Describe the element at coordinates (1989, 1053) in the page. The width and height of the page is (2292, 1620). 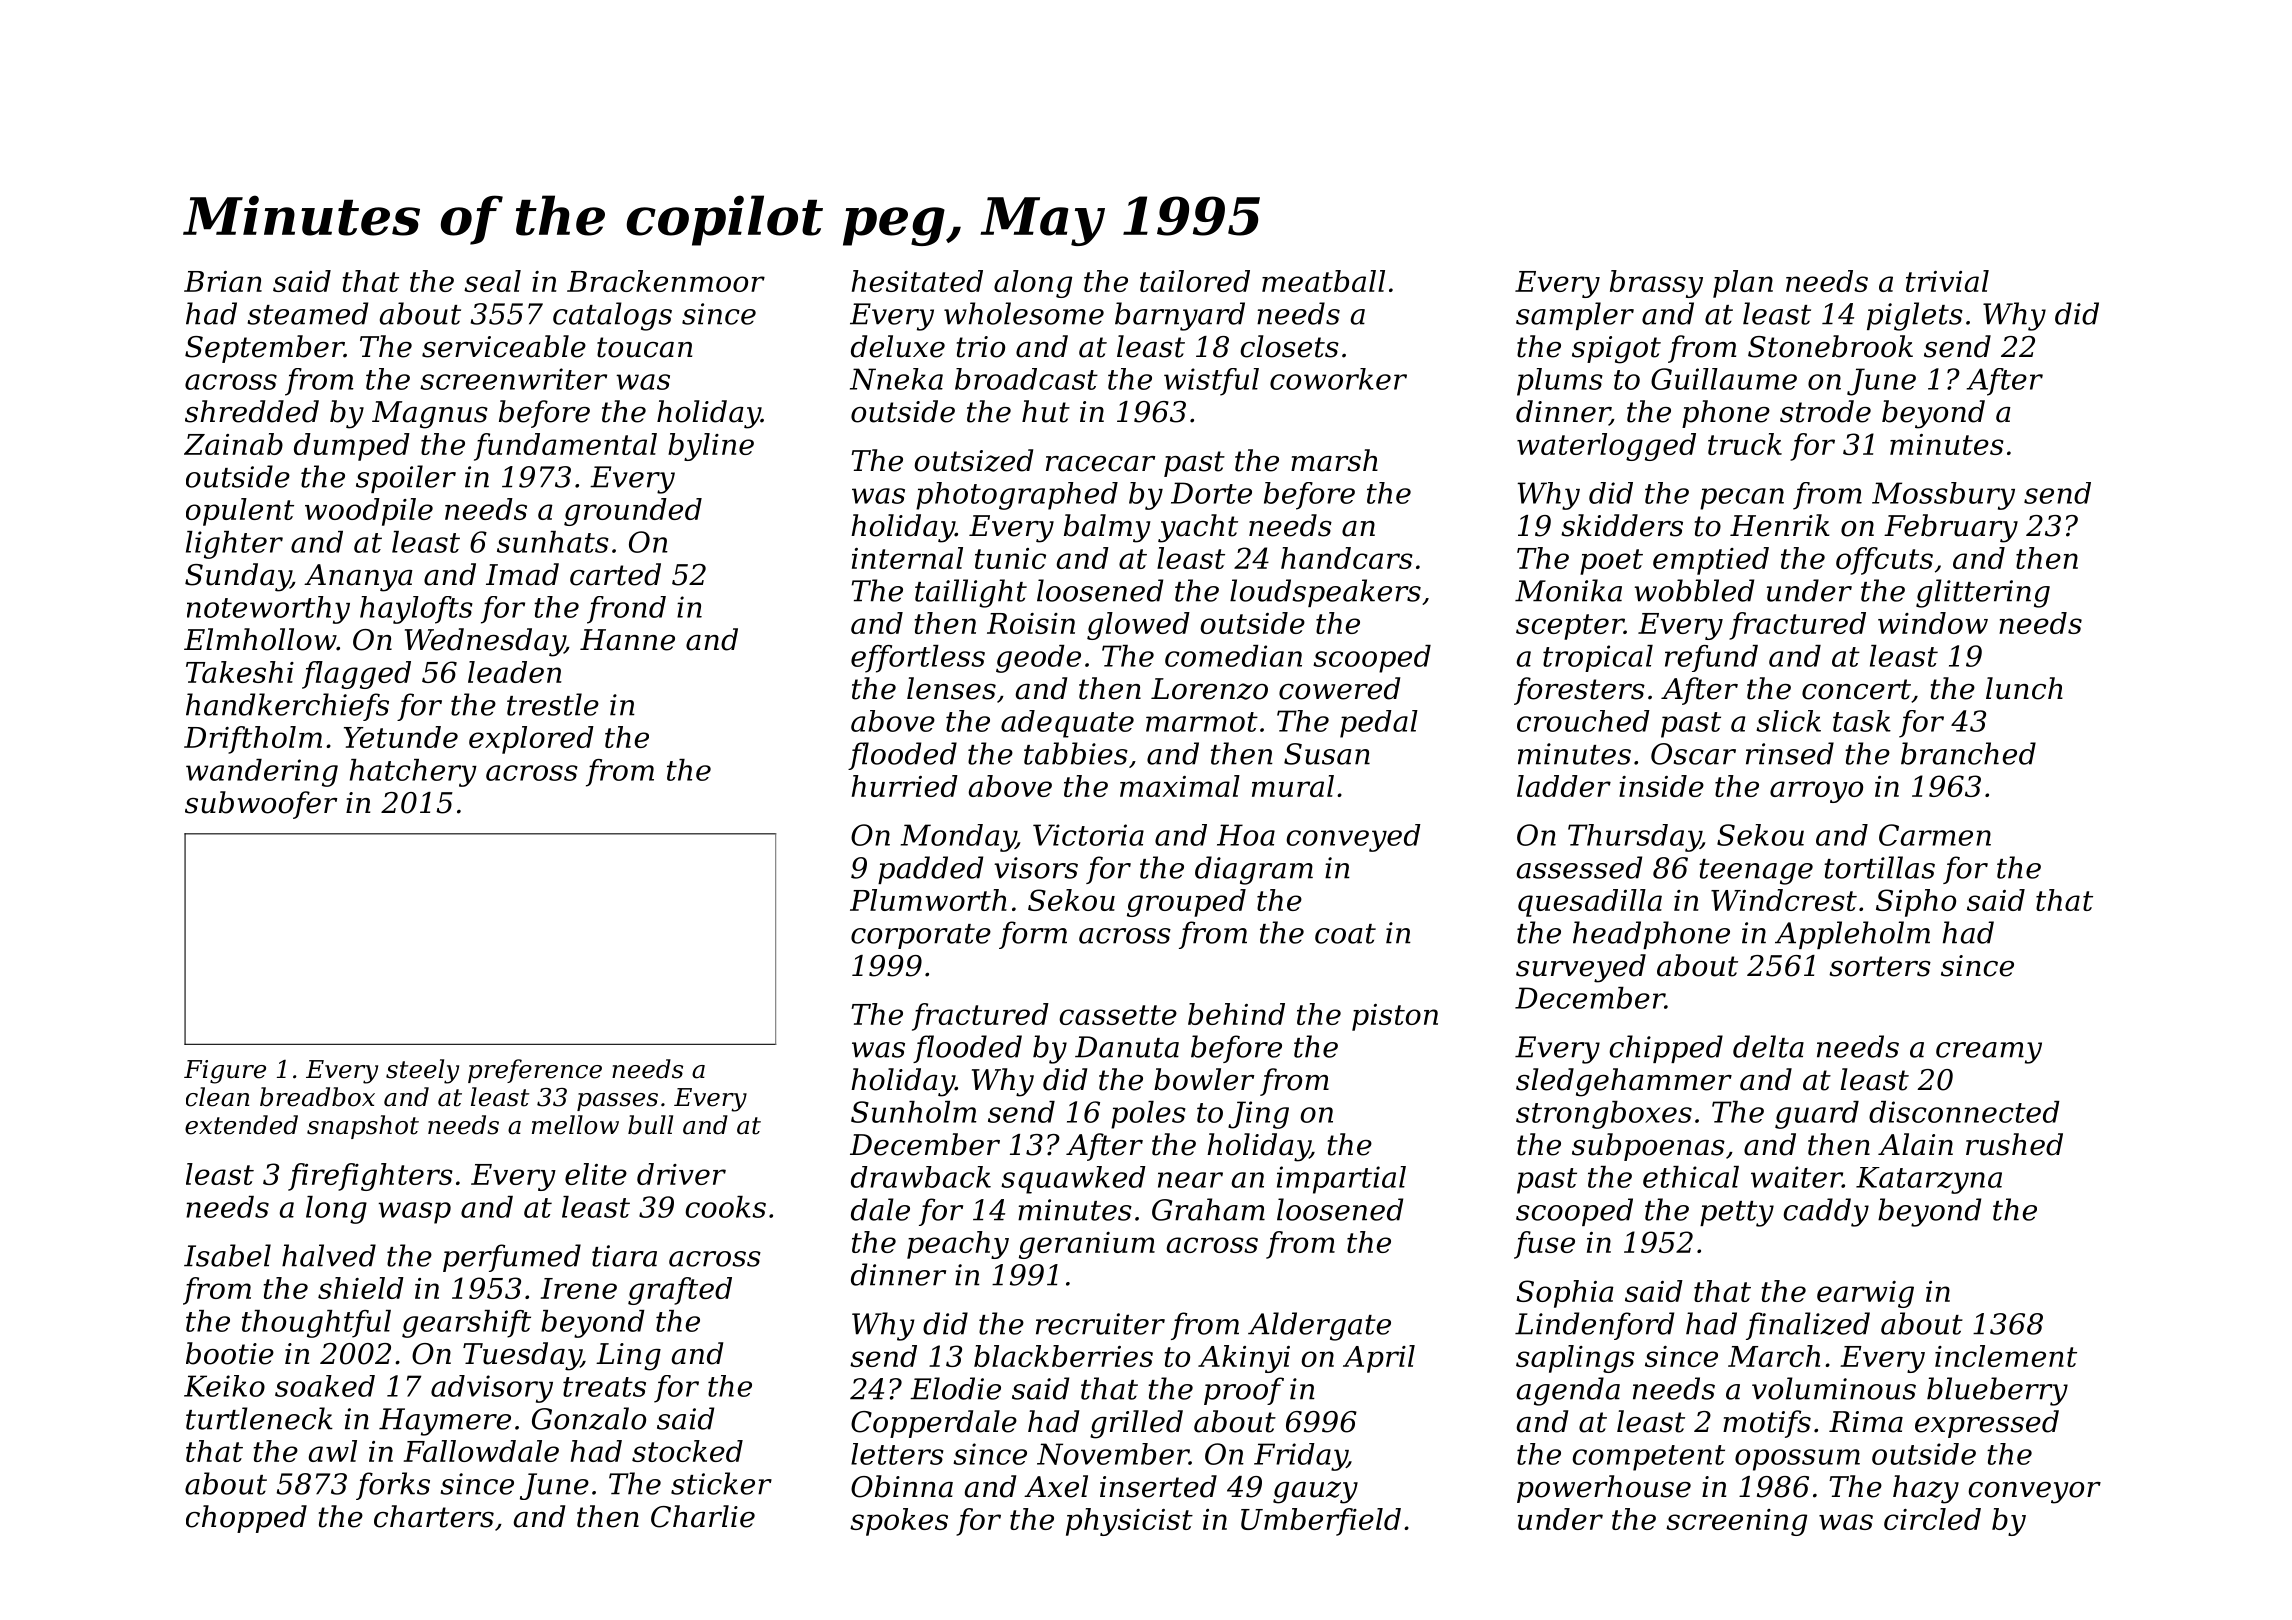
I see `creamy` at that location.
